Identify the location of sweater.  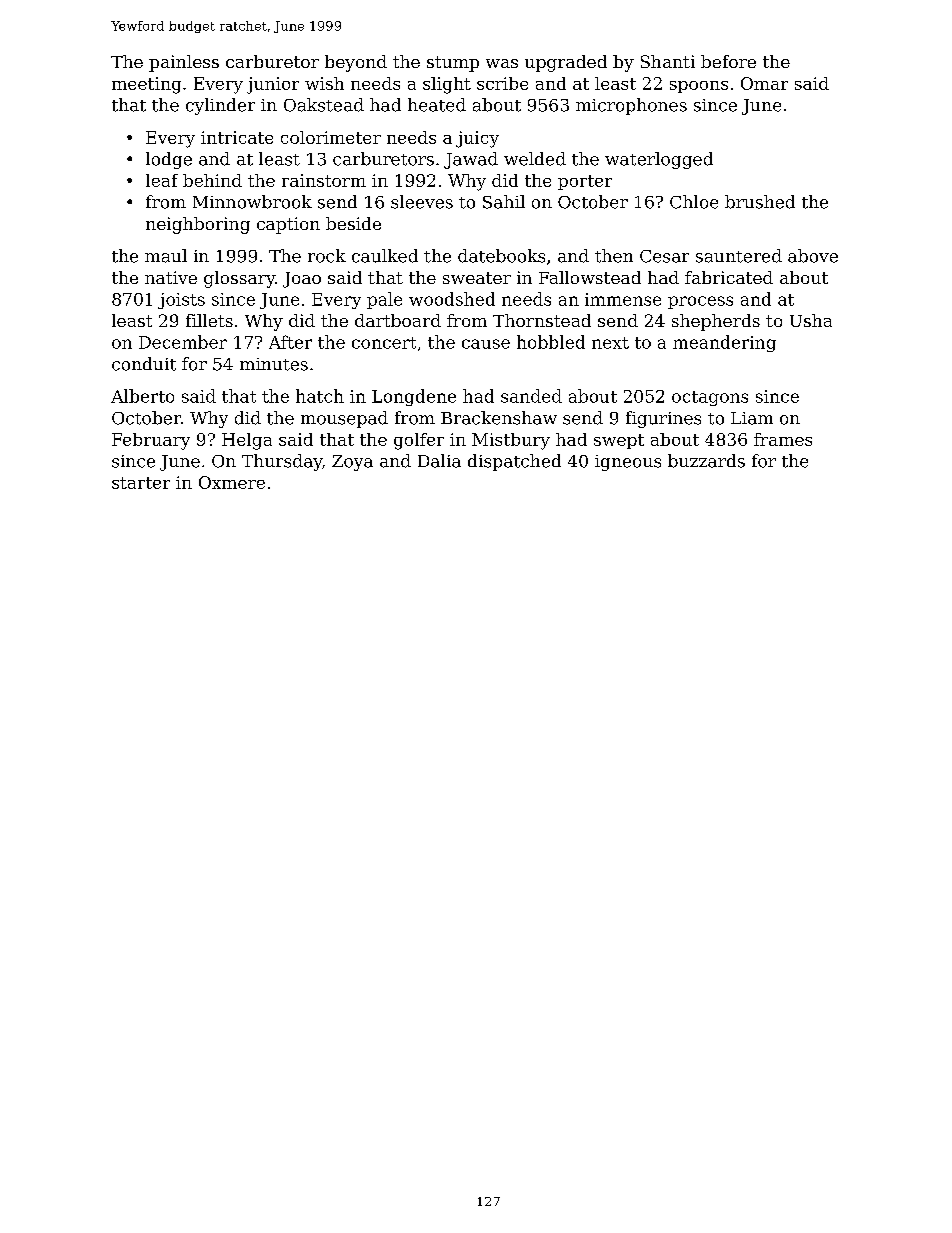
(477, 278).
